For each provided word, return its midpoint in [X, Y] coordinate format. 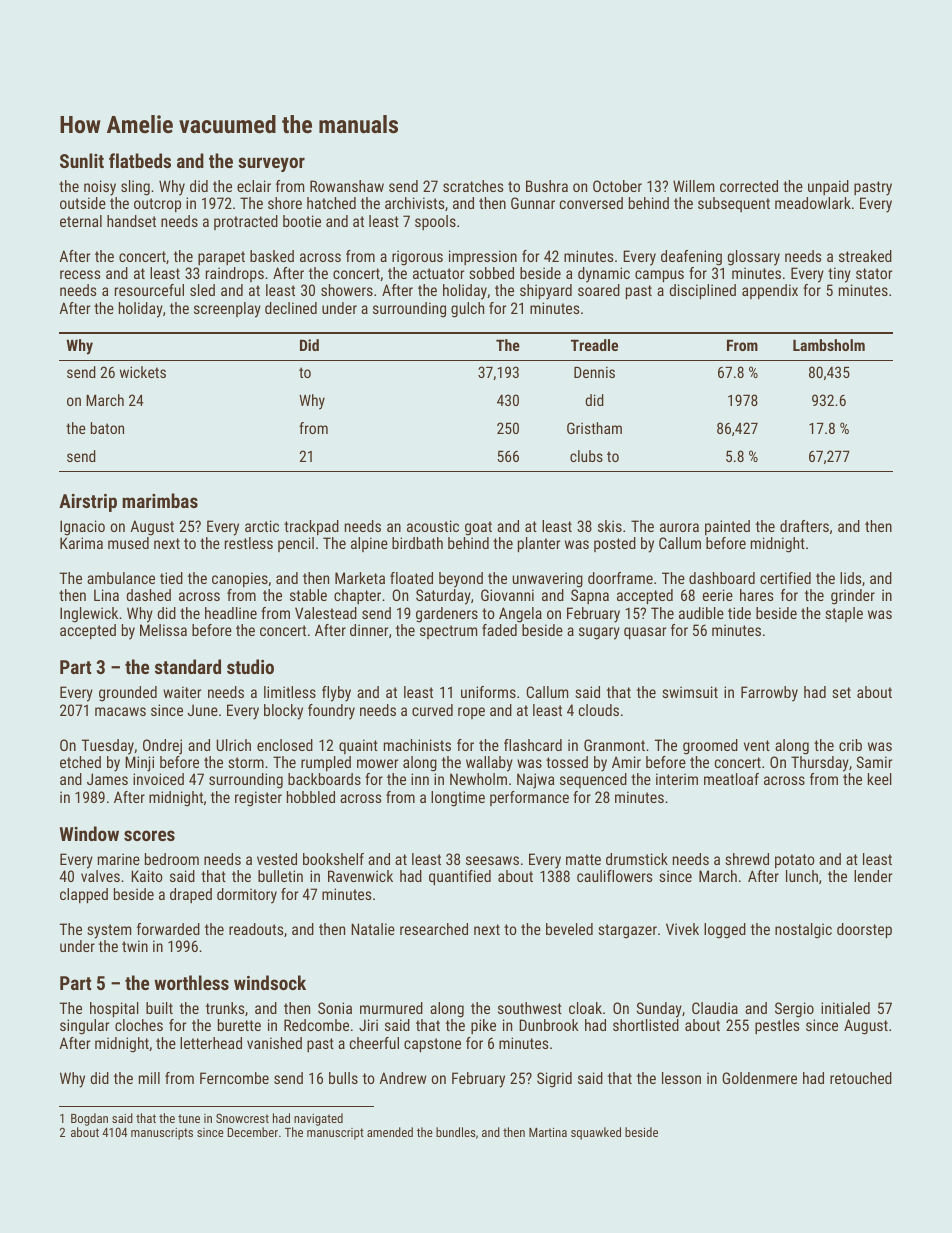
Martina [548, 1132]
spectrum [448, 632]
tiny [839, 275]
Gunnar [533, 203]
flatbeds [140, 160]
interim [677, 779]
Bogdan [89, 1119]
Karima [81, 543]
